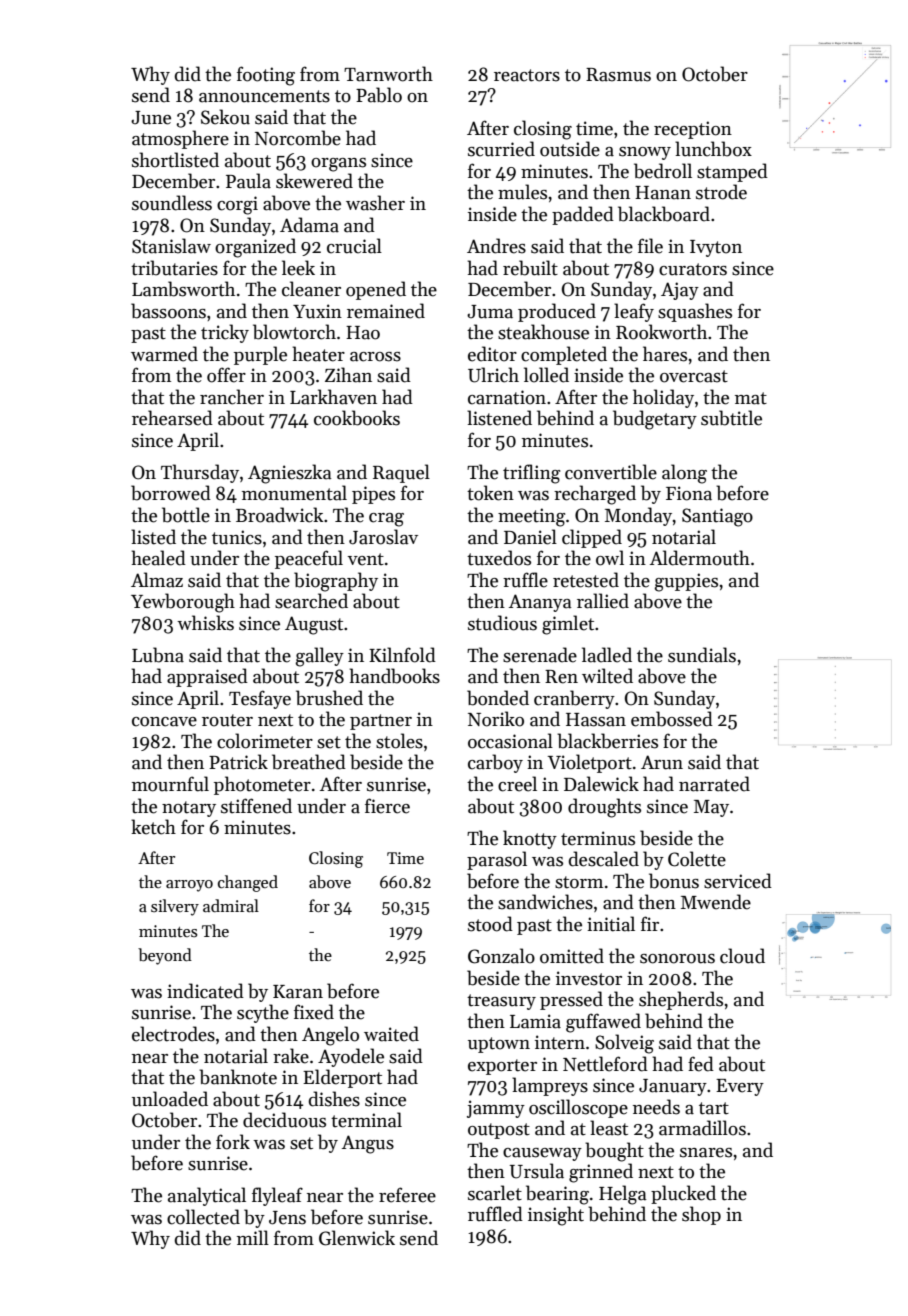 The width and height of the page is (908, 1316). Describe the element at coordinates (207, 677) in the page. I see `appraised` at that location.
